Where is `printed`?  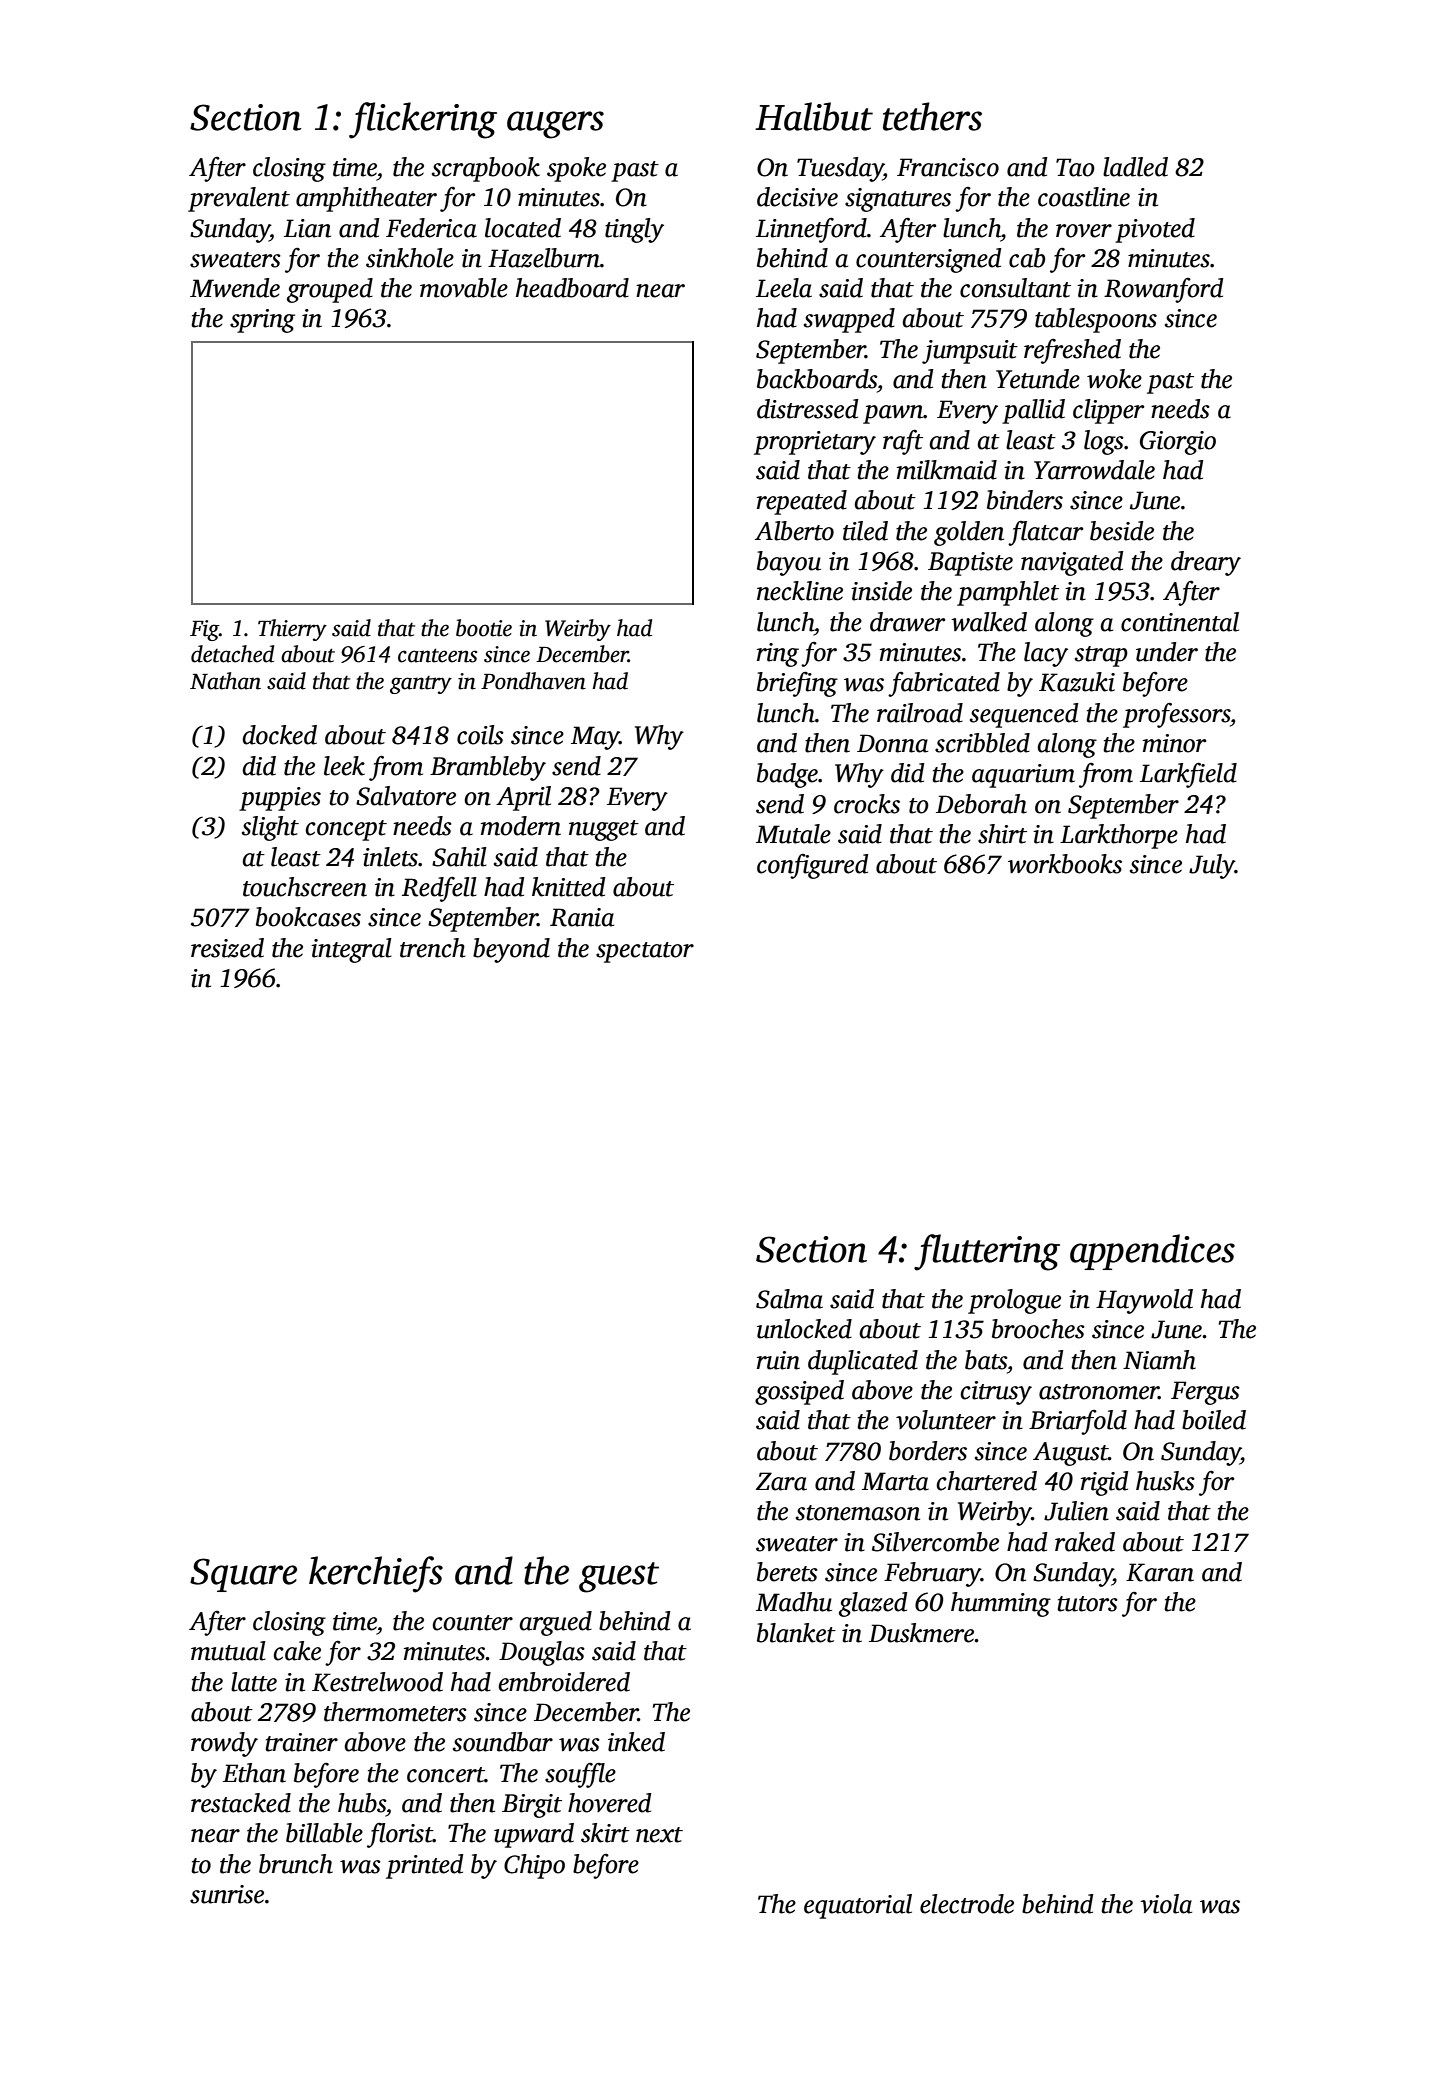 printed is located at coordinates (425, 1866).
